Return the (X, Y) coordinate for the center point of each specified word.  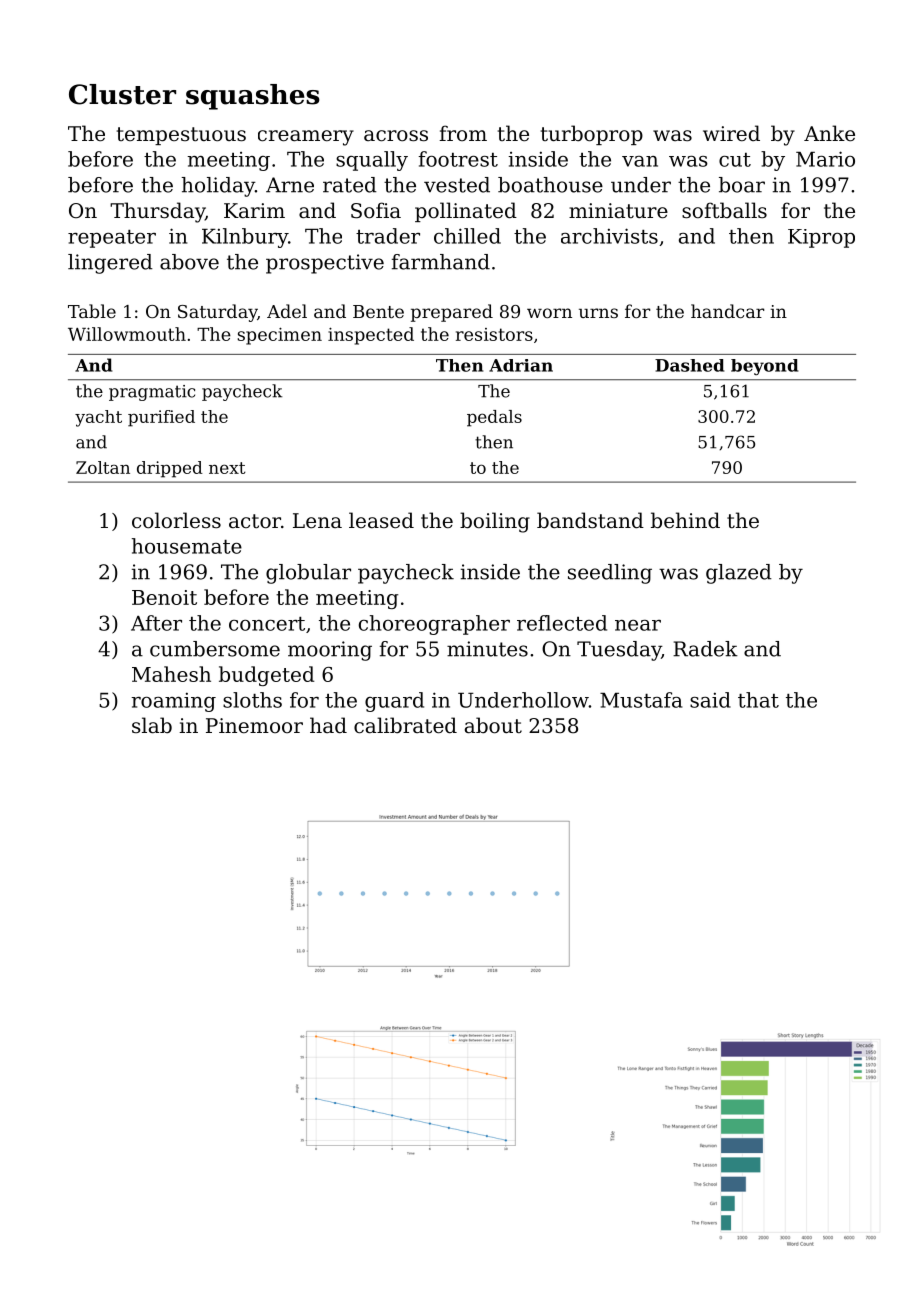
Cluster (122, 94)
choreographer (434, 625)
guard (394, 702)
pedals (494, 418)
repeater (112, 239)
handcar (727, 311)
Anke (829, 133)
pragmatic (152, 393)
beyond (764, 367)
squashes (253, 97)
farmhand (441, 262)
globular (308, 574)
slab (152, 725)
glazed (739, 574)
